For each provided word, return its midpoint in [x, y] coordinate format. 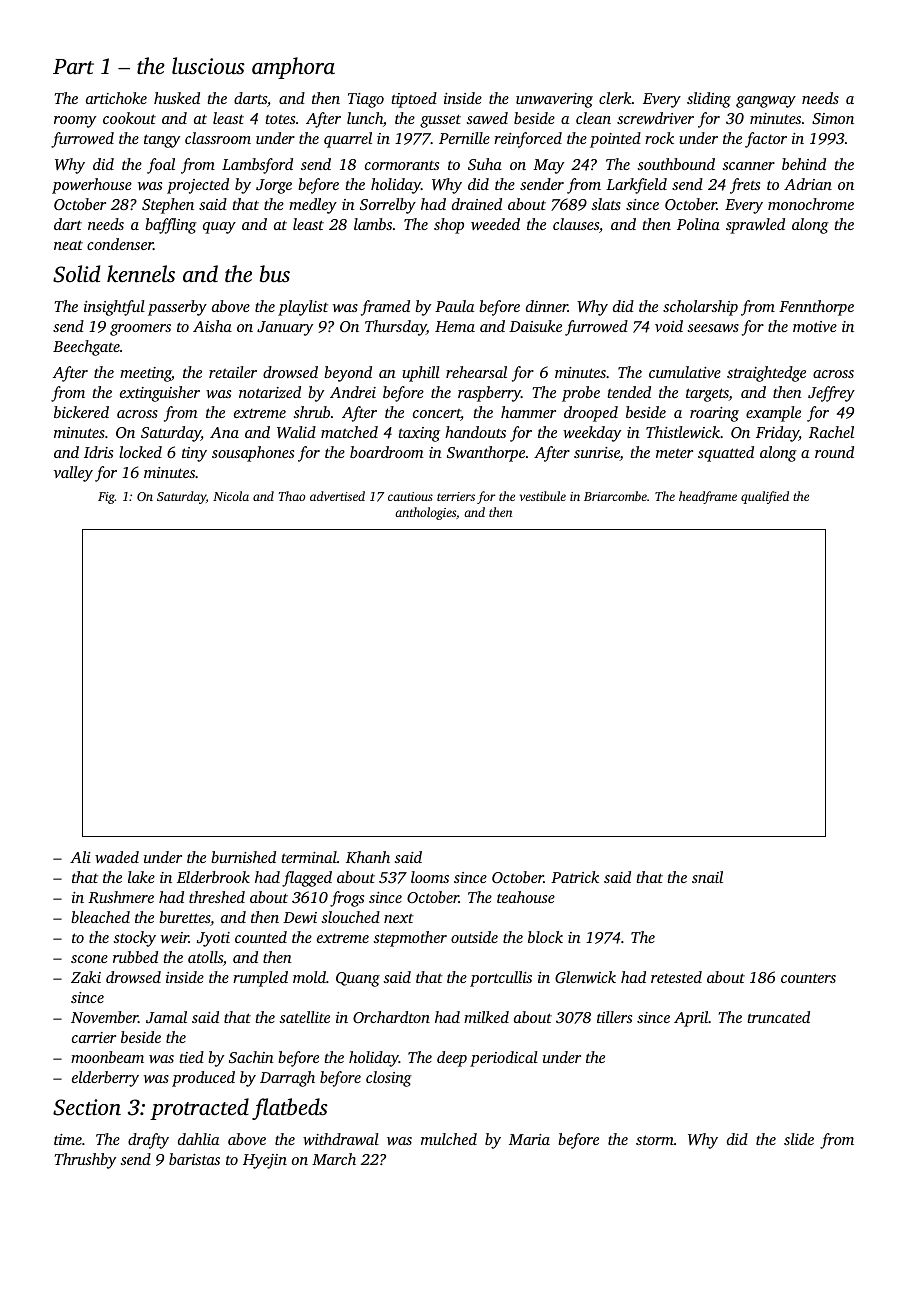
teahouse [526, 897]
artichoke [116, 98]
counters [808, 978]
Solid [76, 274]
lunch [365, 118]
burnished [243, 857]
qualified [765, 497]
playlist [303, 308]
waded [117, 857]
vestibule [543, 496]
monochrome [811, 204]
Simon [833, 118]
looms [430, 877]
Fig [106, 498]
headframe [708, 497]
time [68, 1139]
